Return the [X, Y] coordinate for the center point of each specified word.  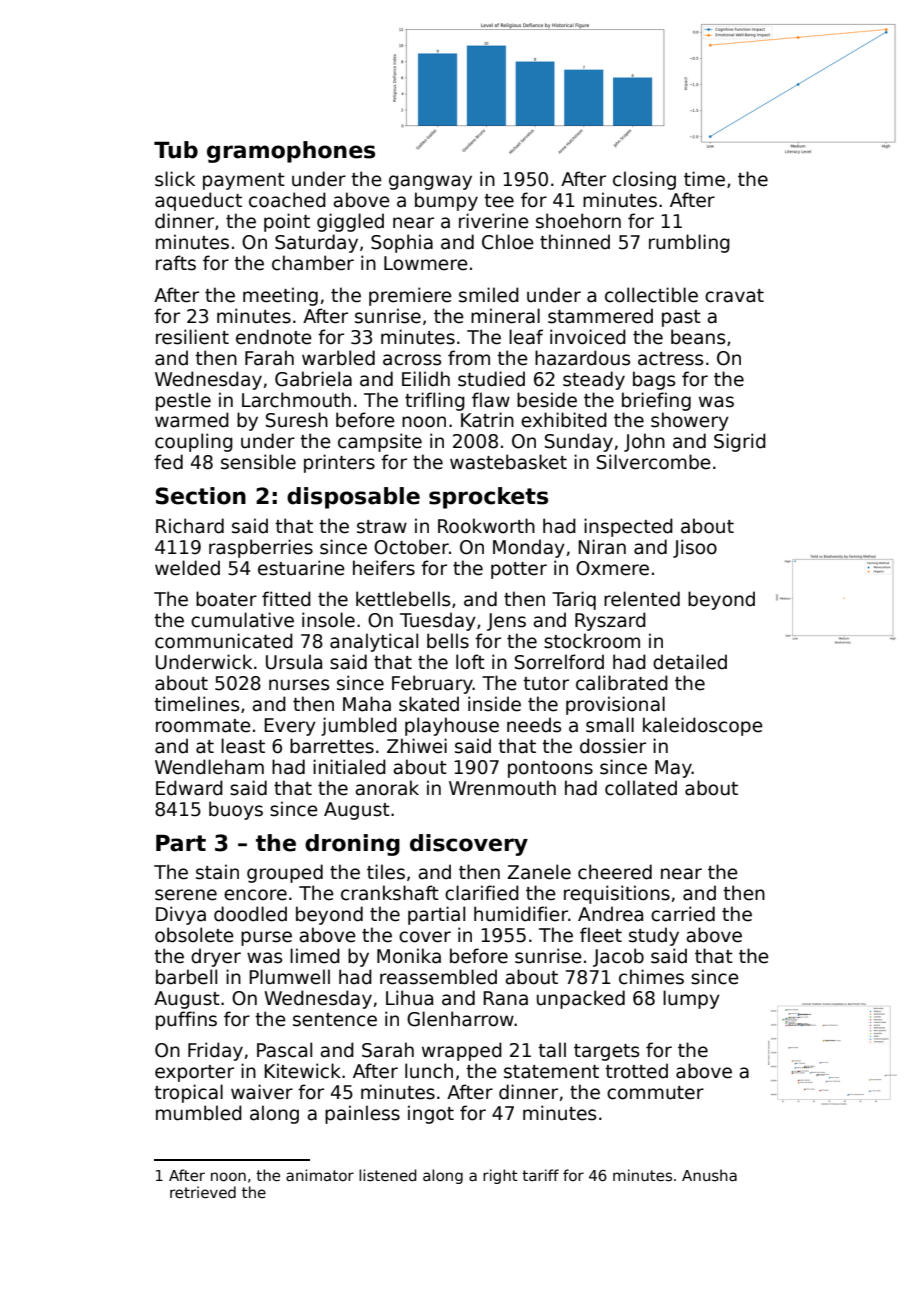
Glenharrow [460, 1019]
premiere [410, 296]
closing [644, 180]
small [610, 725]
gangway [430, 182]
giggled [350, 222]
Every [290, 727]
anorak [387, 788]
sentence [335, 1020]
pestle [183, 401]
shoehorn [578, 221]
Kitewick [302, 1071]
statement [551, 1072]
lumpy [691, 999]
